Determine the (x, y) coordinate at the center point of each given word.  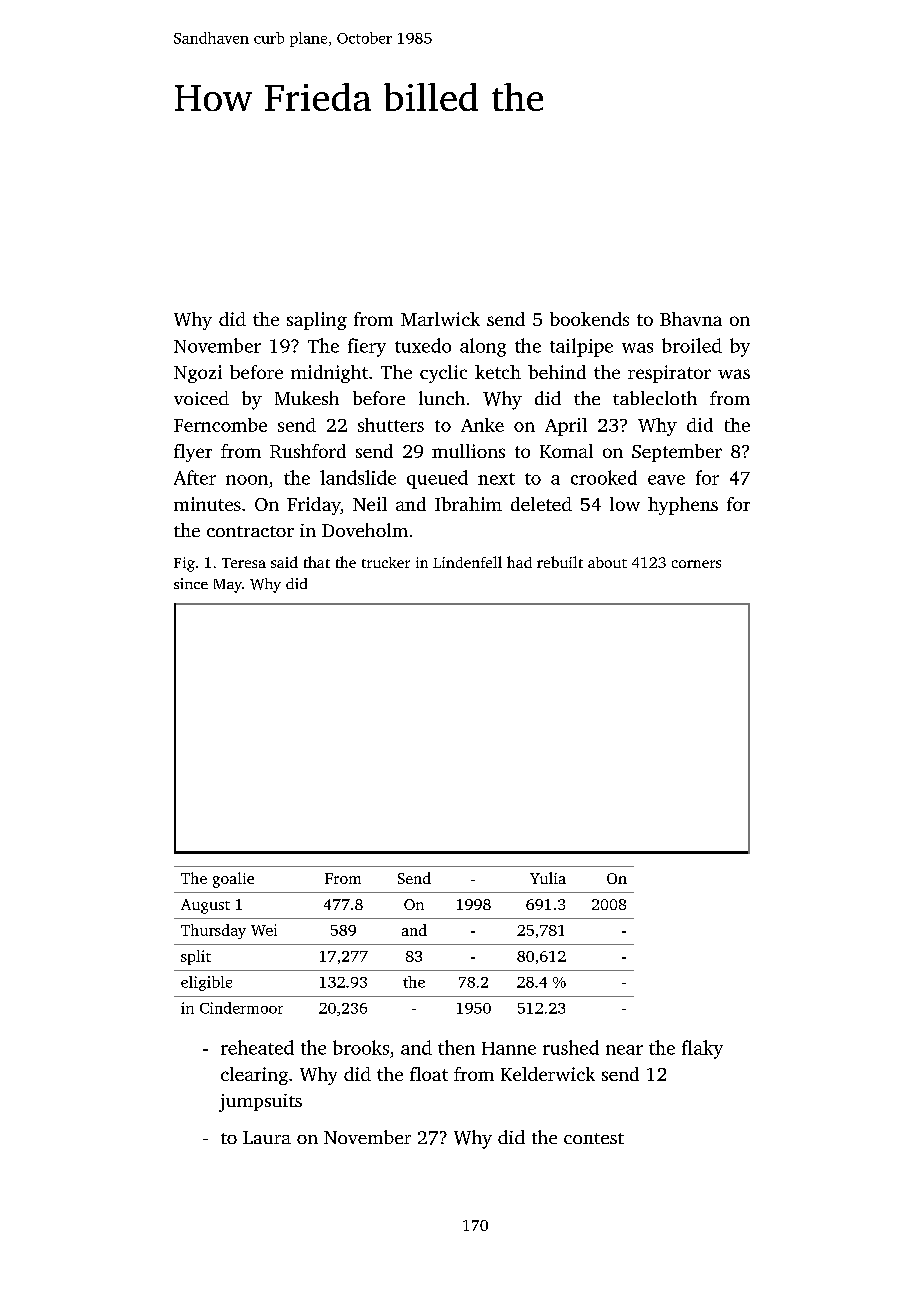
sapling (317, 321)
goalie (233, 880)
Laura (267, 1137)
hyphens (683, 506)
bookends (589, 319)
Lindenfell (467, 562)
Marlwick (440, 319)
